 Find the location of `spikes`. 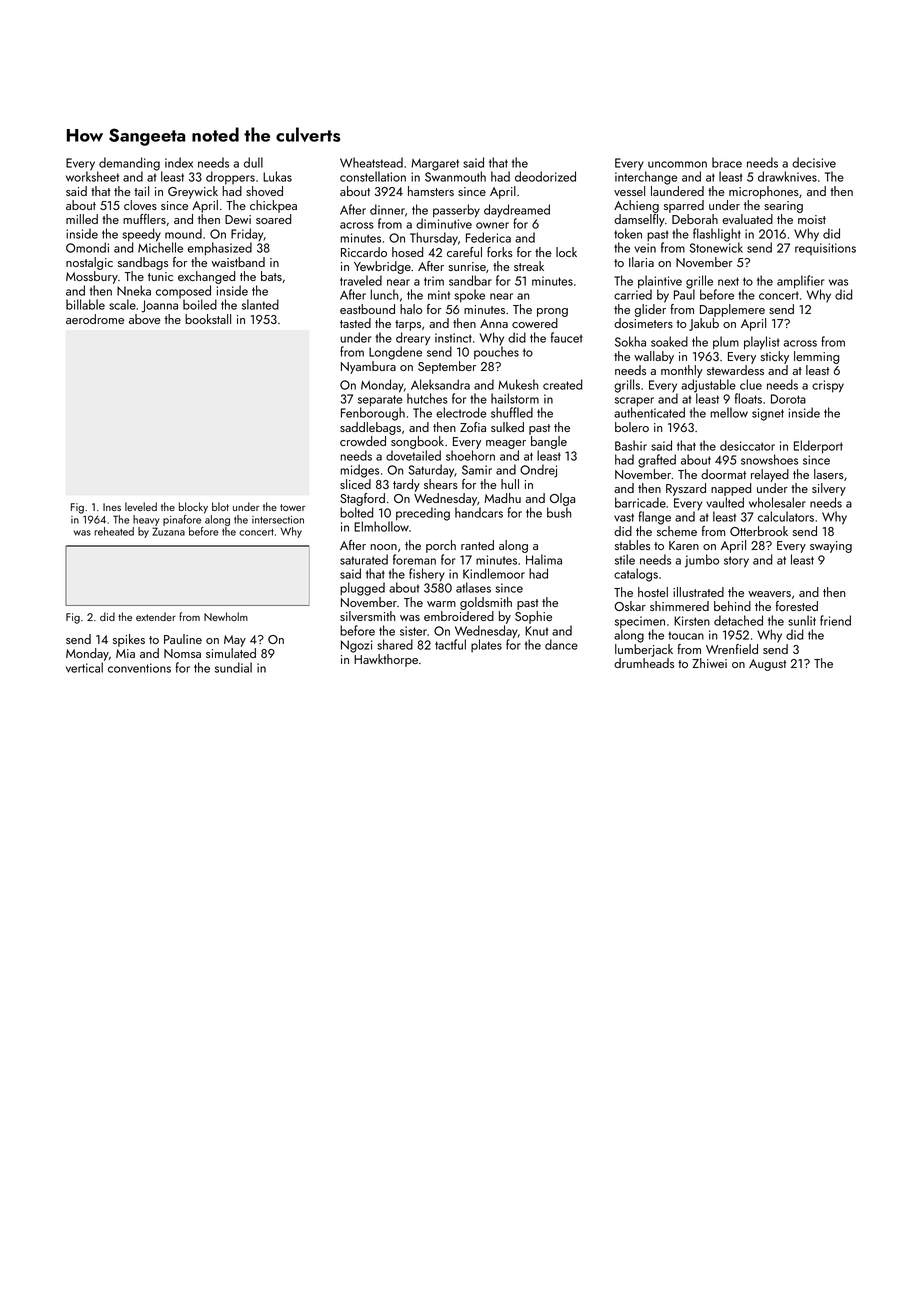

spikes is located at coordinates (129, 640).
